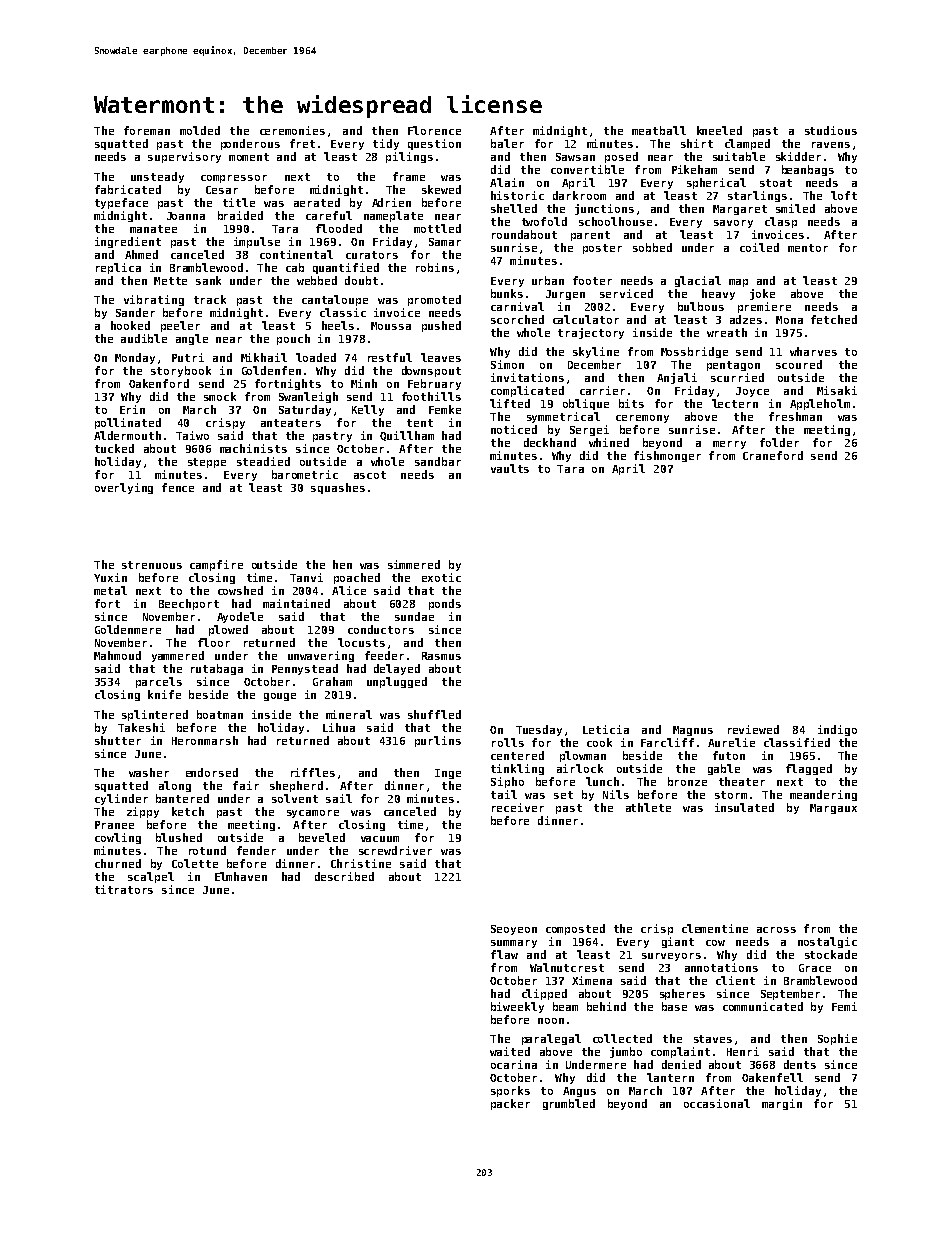  What do you see at coordinates (834, 319) in the screenshot?
I see `fetched` at bounding box center [834, 319].
